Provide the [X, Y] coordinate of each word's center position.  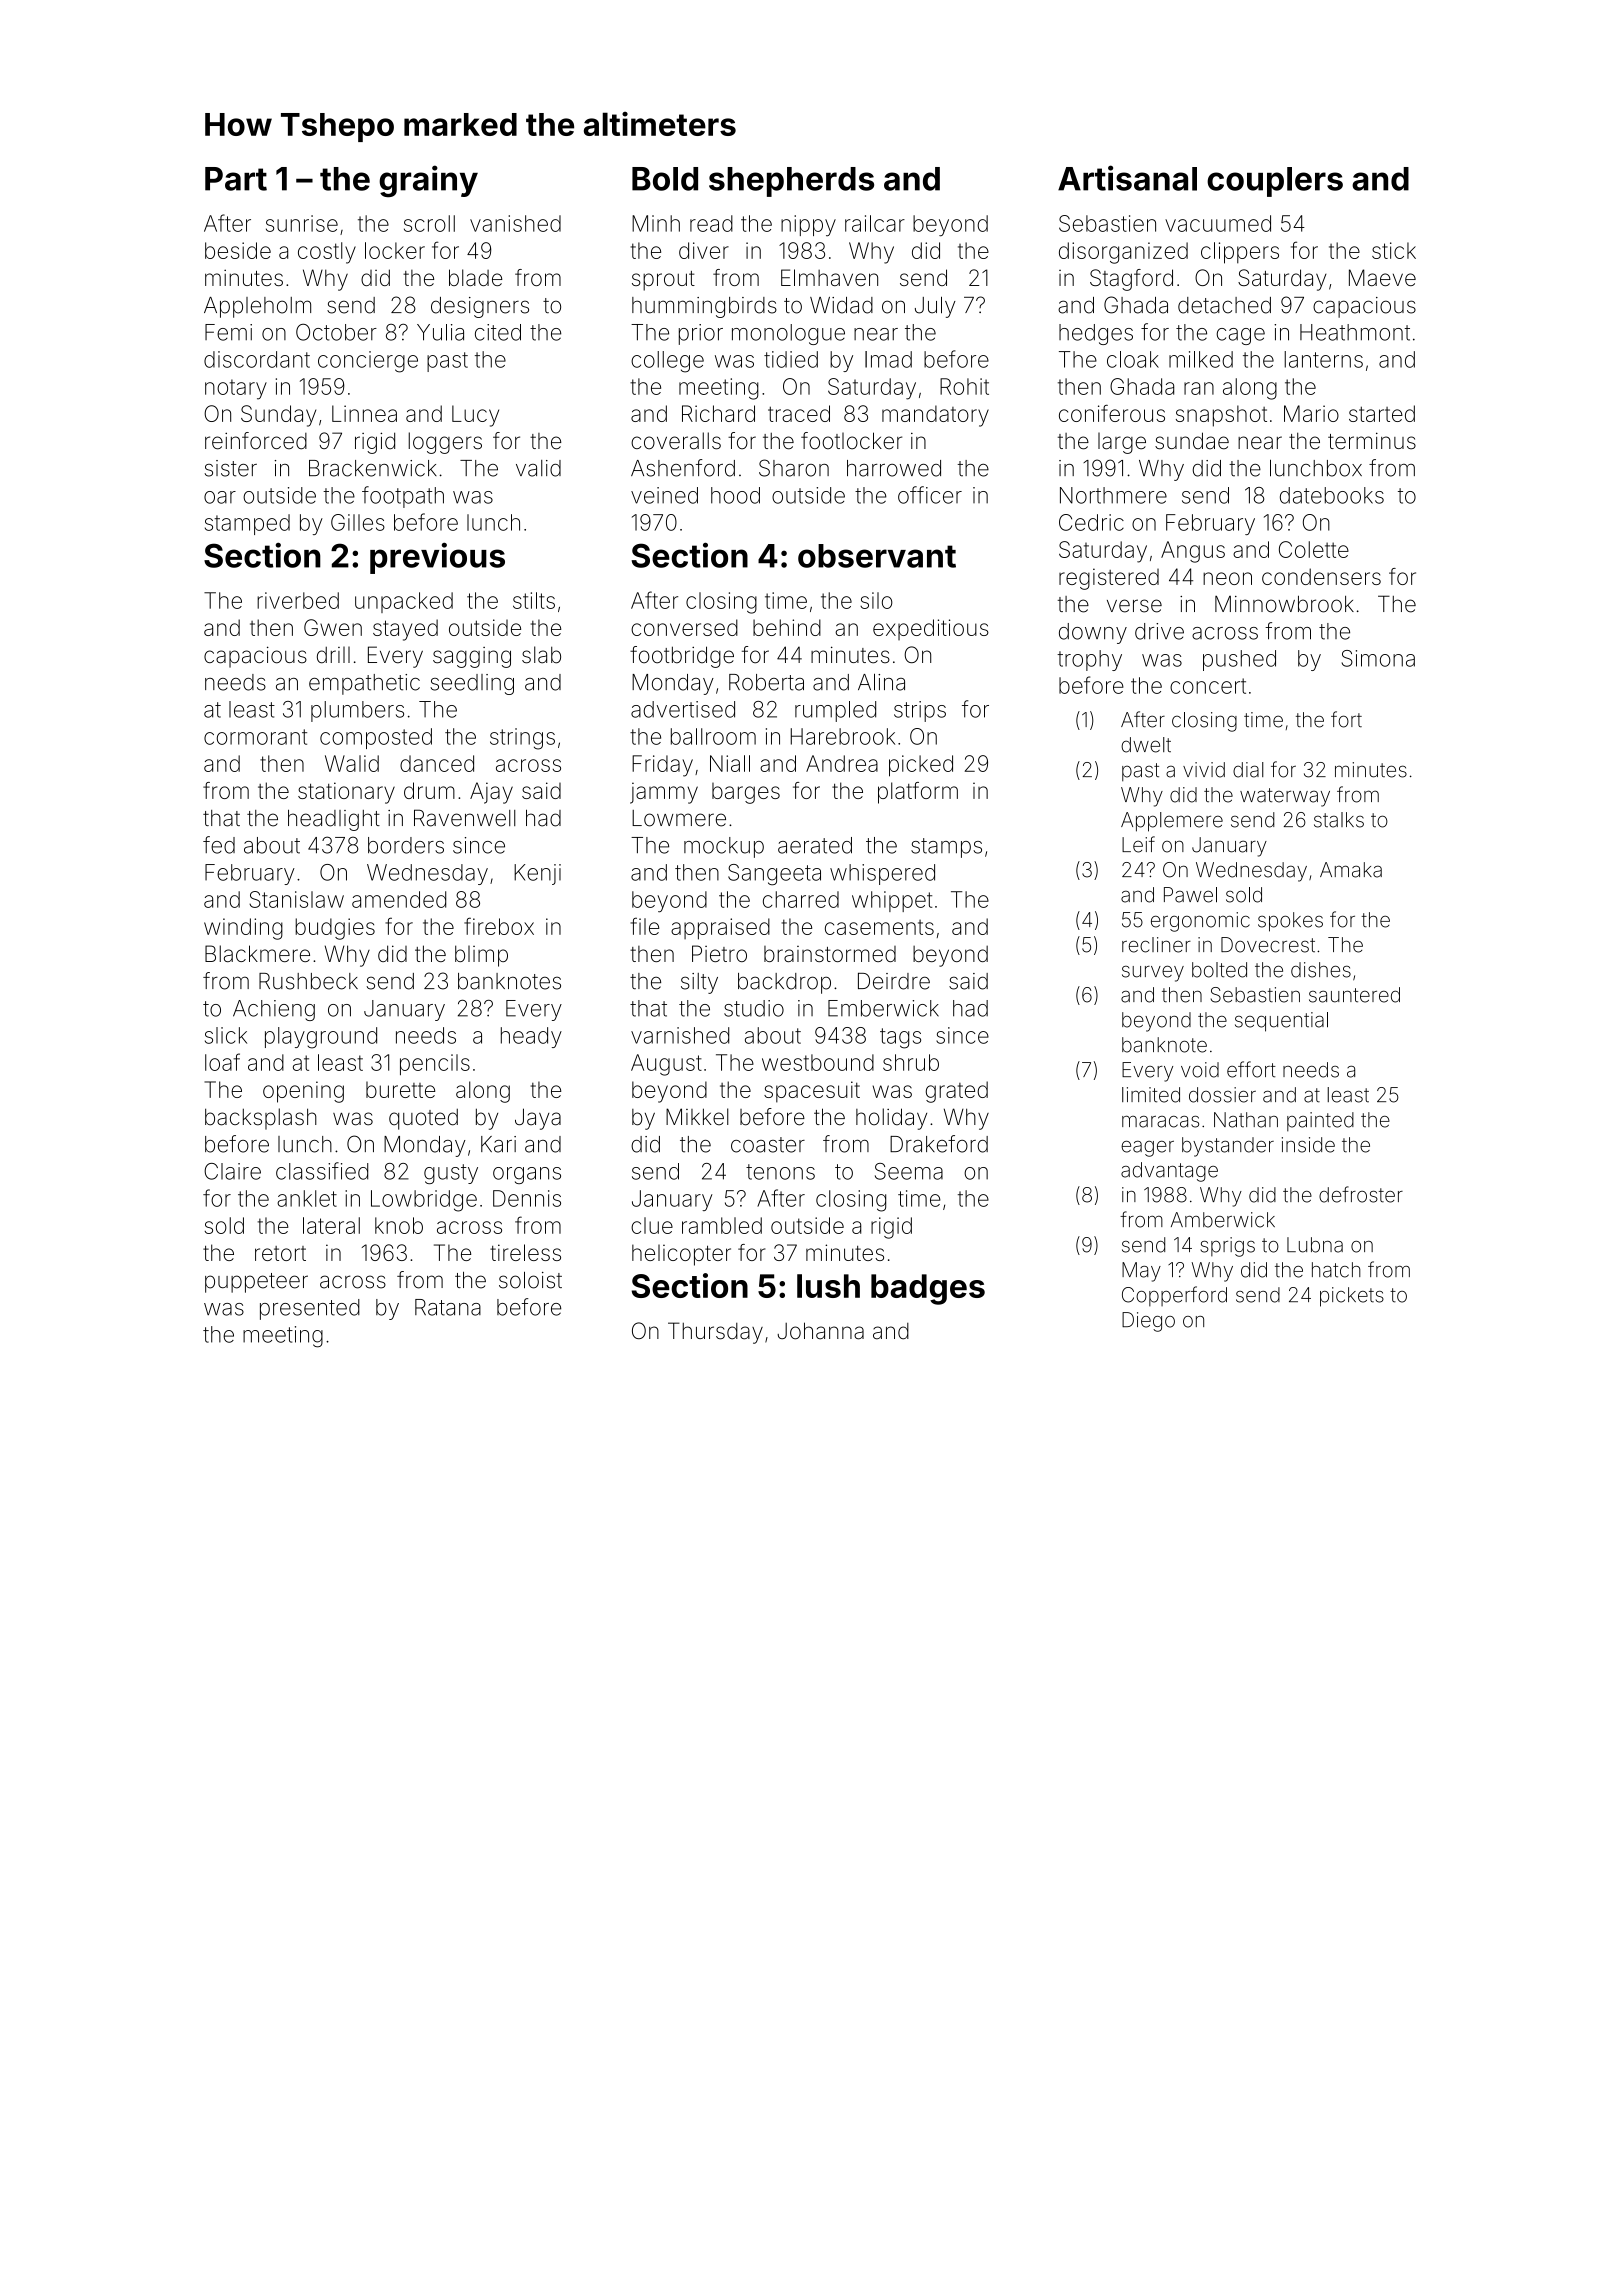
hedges [1096, 334]
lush [828, 1286]
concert [1208, 686]
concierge [368, 362]
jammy [664, 793]
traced [799, 413]
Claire [232, 1171]
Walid [352, 763]
